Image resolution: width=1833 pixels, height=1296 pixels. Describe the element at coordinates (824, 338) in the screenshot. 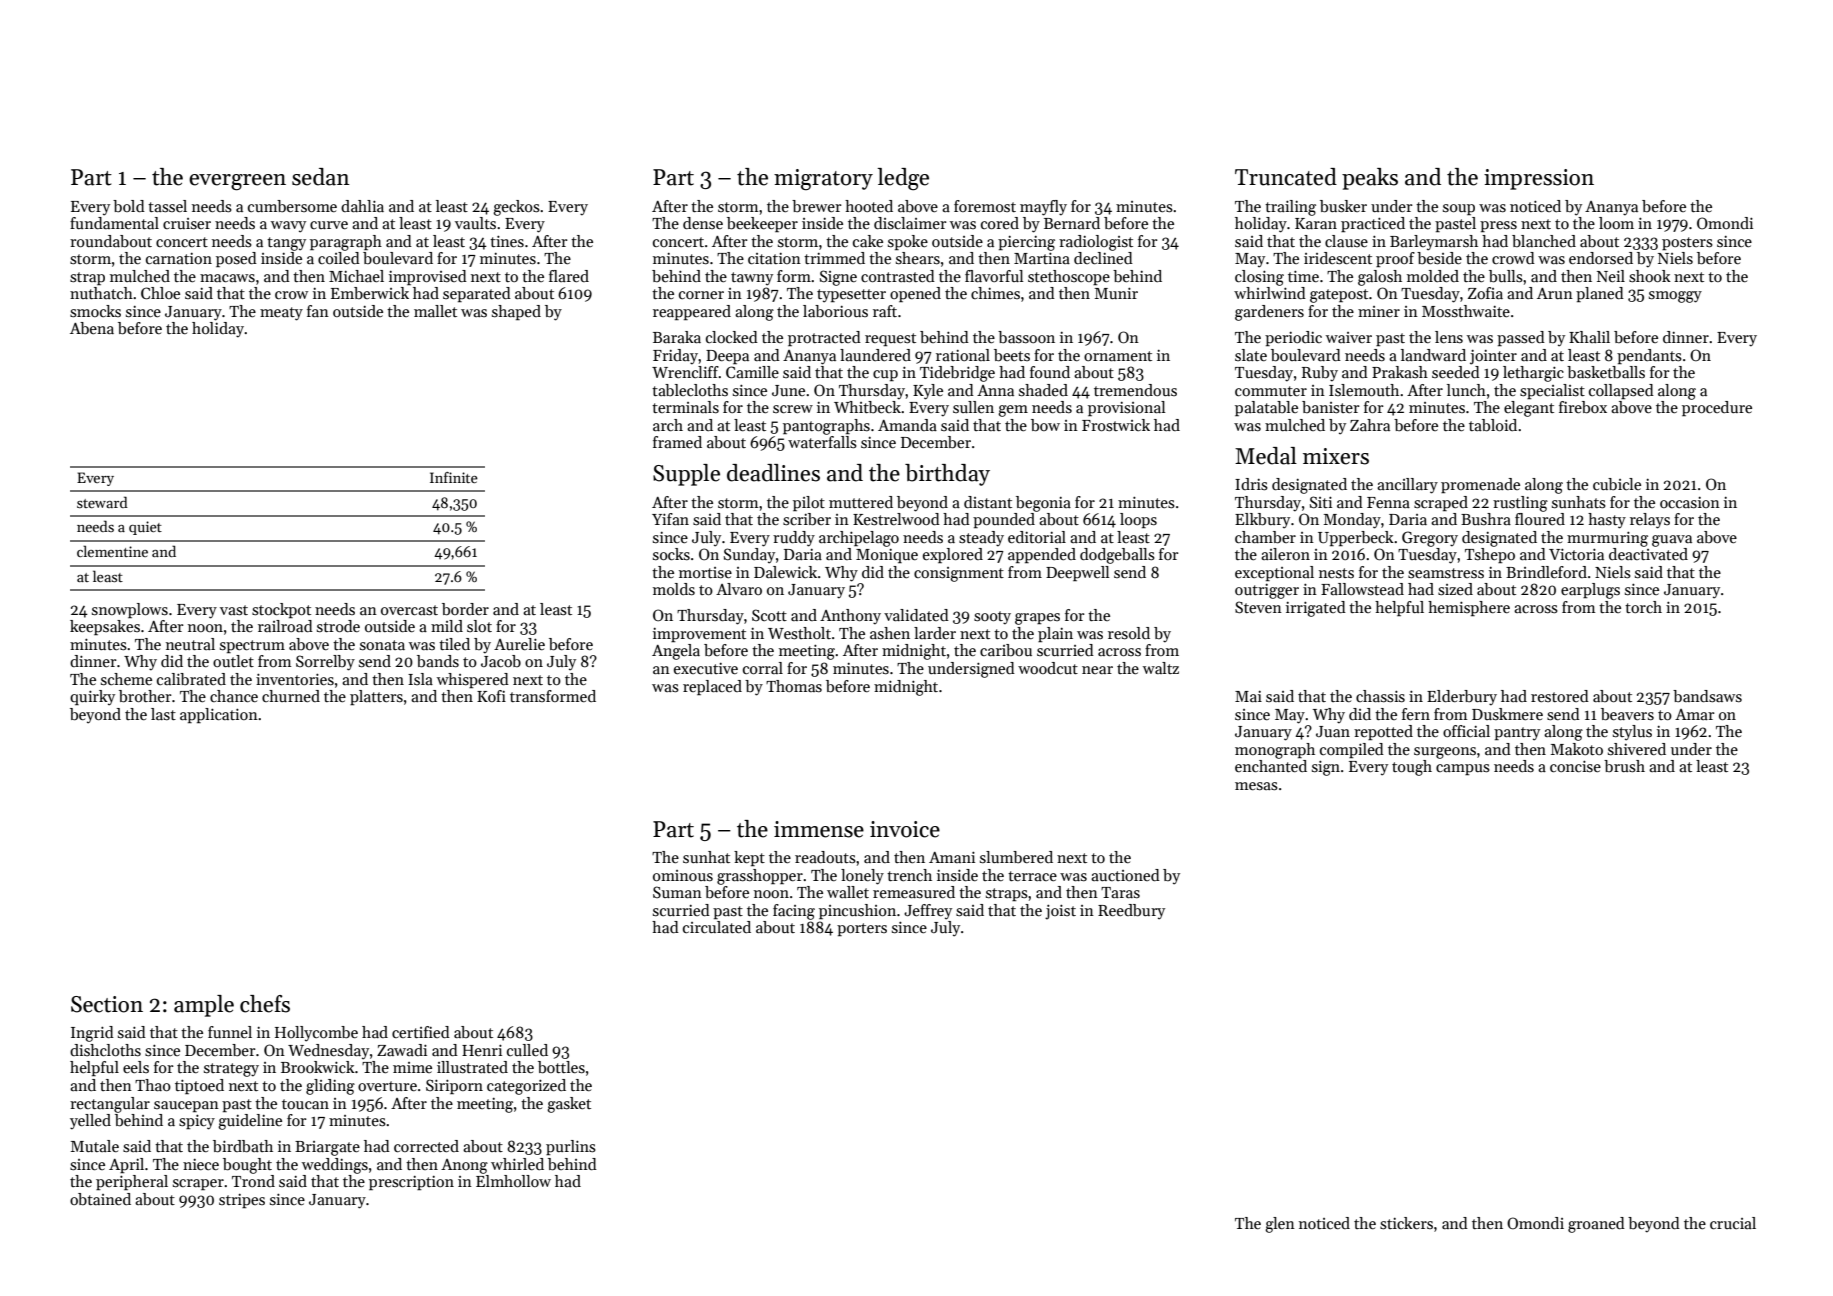

I see `protracted` at that location.
